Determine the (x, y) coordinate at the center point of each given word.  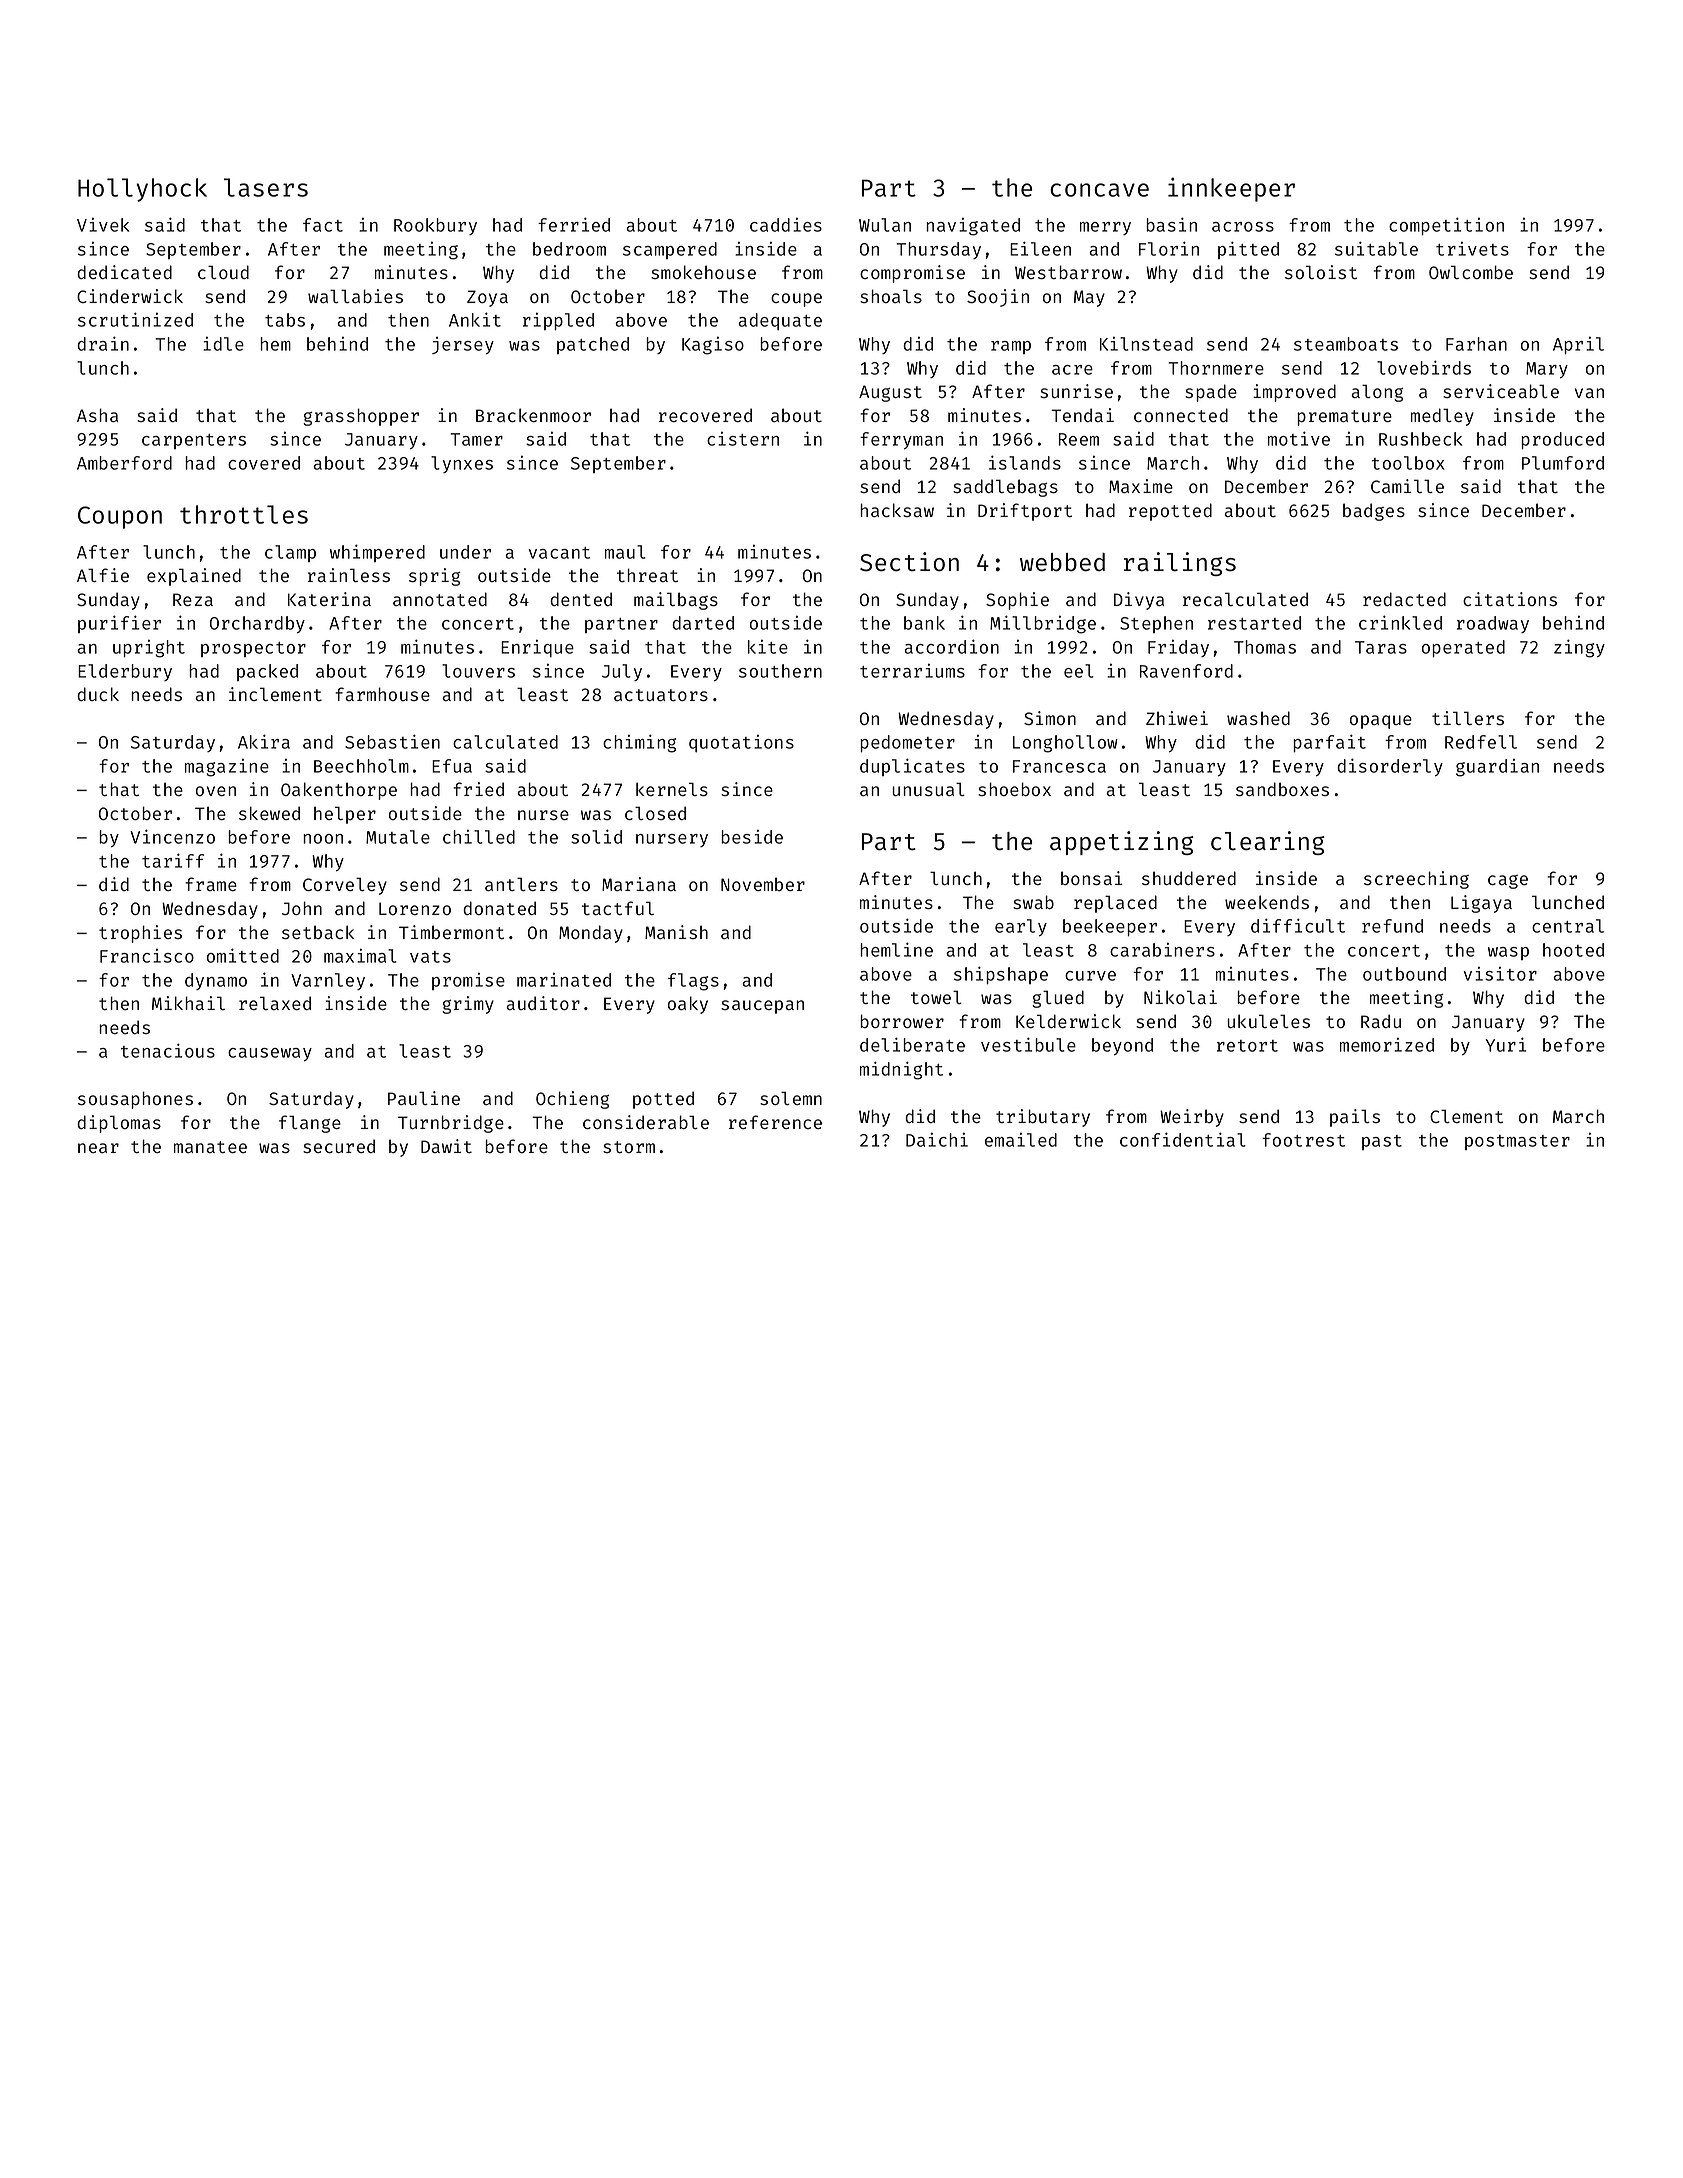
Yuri (1505, 1044)
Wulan (885, 225)
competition (1446, 226)
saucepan (762, 1007)
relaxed (275, 1003)
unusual (928, 789)
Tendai (1082, 415)
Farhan (1476, 344)
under (465, 552)
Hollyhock (142, 190)
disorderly (1390, 767)
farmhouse (382, 694)
